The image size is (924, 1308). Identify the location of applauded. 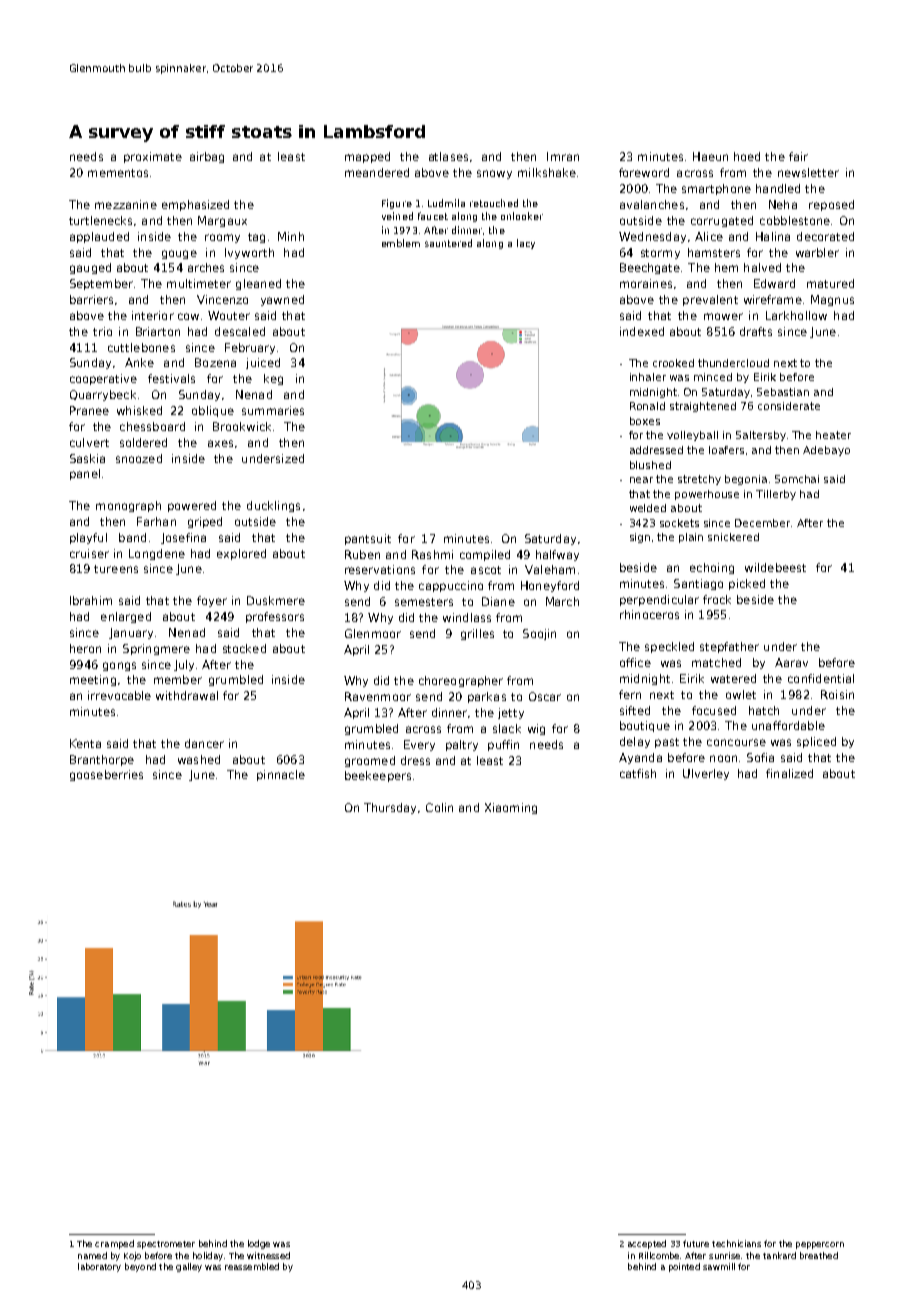
(99, 237).
